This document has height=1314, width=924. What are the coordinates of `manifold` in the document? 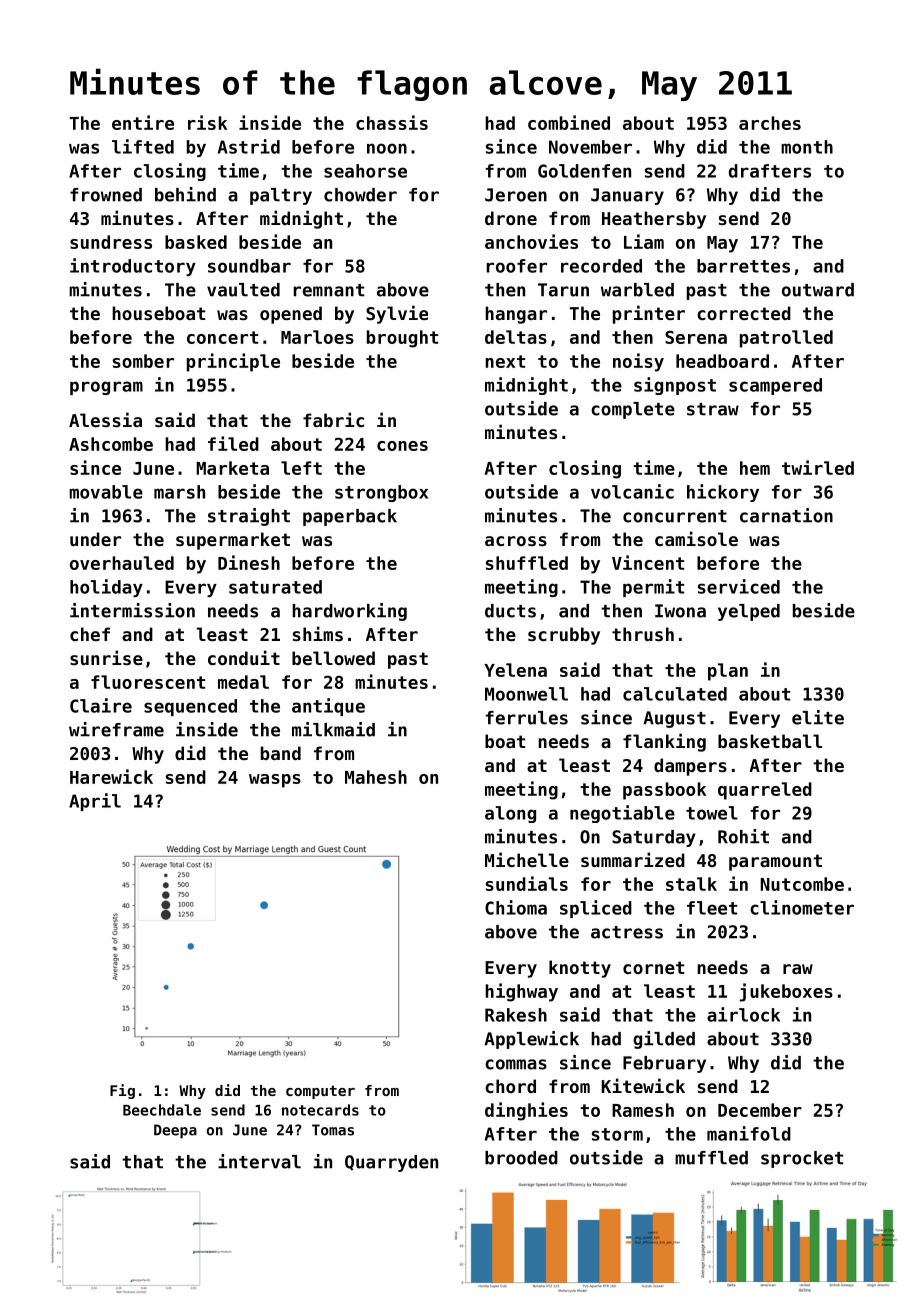 It's located at (749, 1133).
